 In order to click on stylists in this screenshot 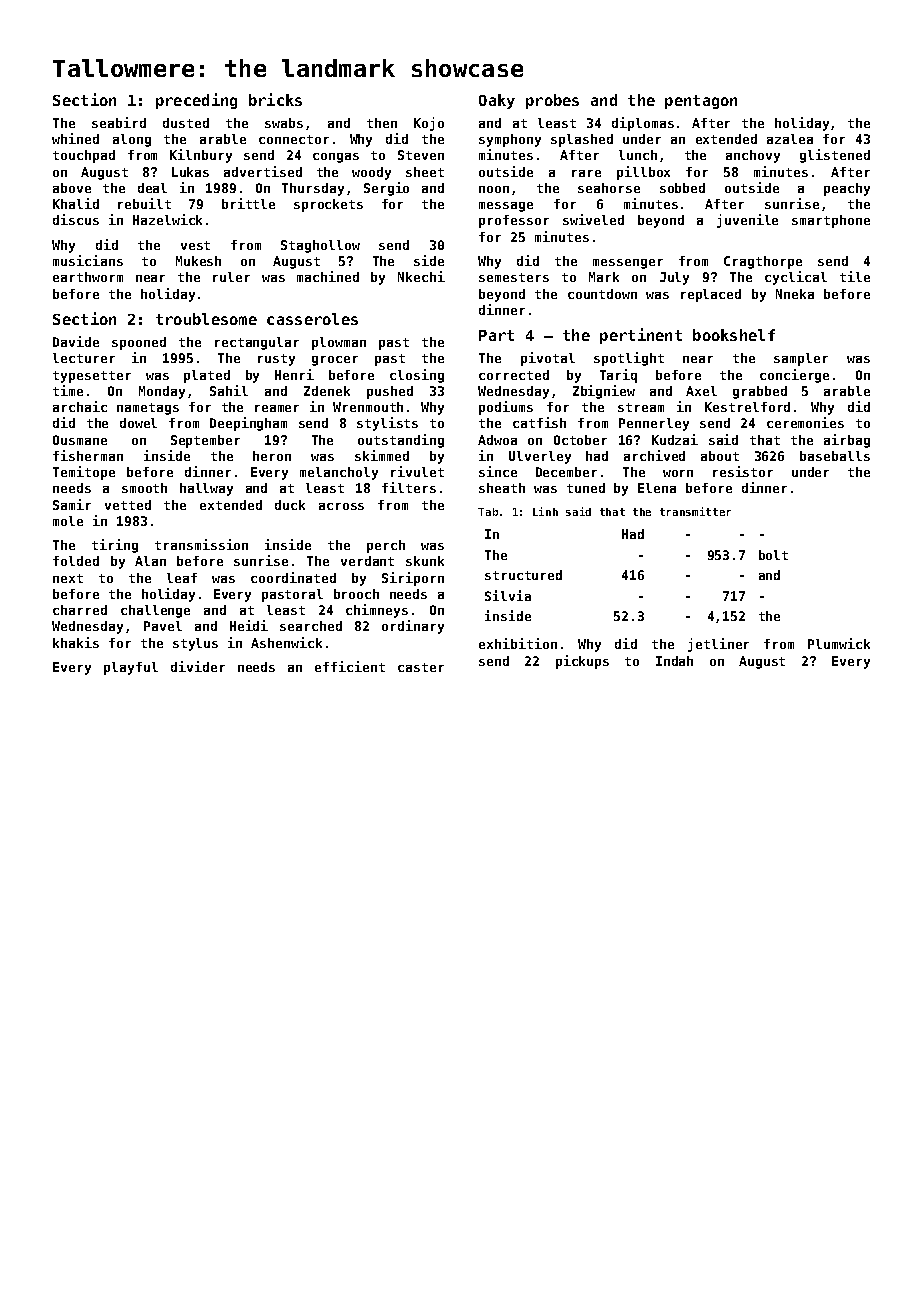, I will do `click(387, 424)`.
